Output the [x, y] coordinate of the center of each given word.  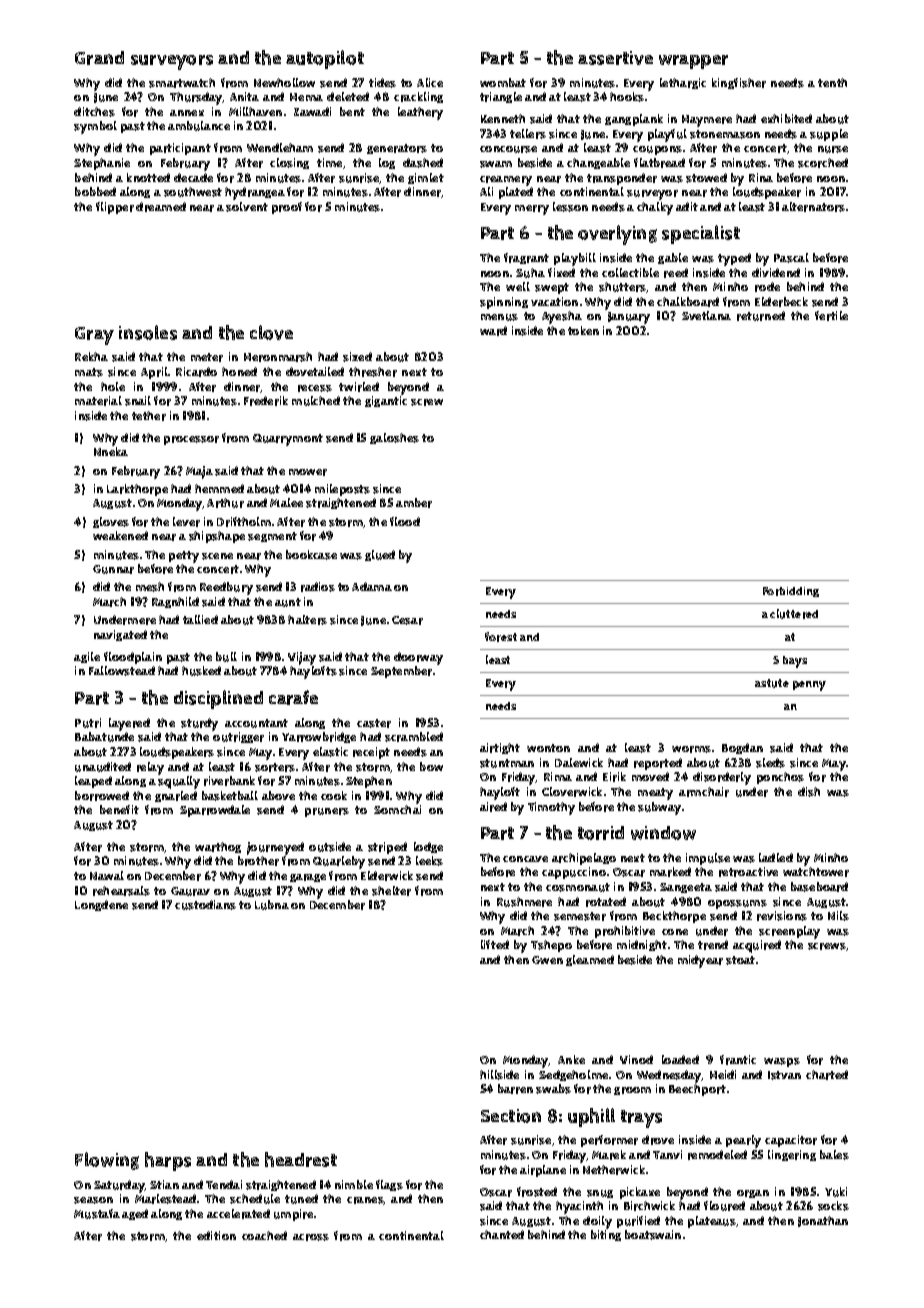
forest [501, 637]
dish [809, 792]
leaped [93, 782]
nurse [833, 149]
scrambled [414, 737]
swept [552, 288]
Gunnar [113, 569]
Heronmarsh [278, 357]
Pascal [791, 258]
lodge [428, 847]
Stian [164, 1184]
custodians [205, 905]
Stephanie [102, 164]
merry [532, 210]
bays [795, 662]
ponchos [780, 778]
